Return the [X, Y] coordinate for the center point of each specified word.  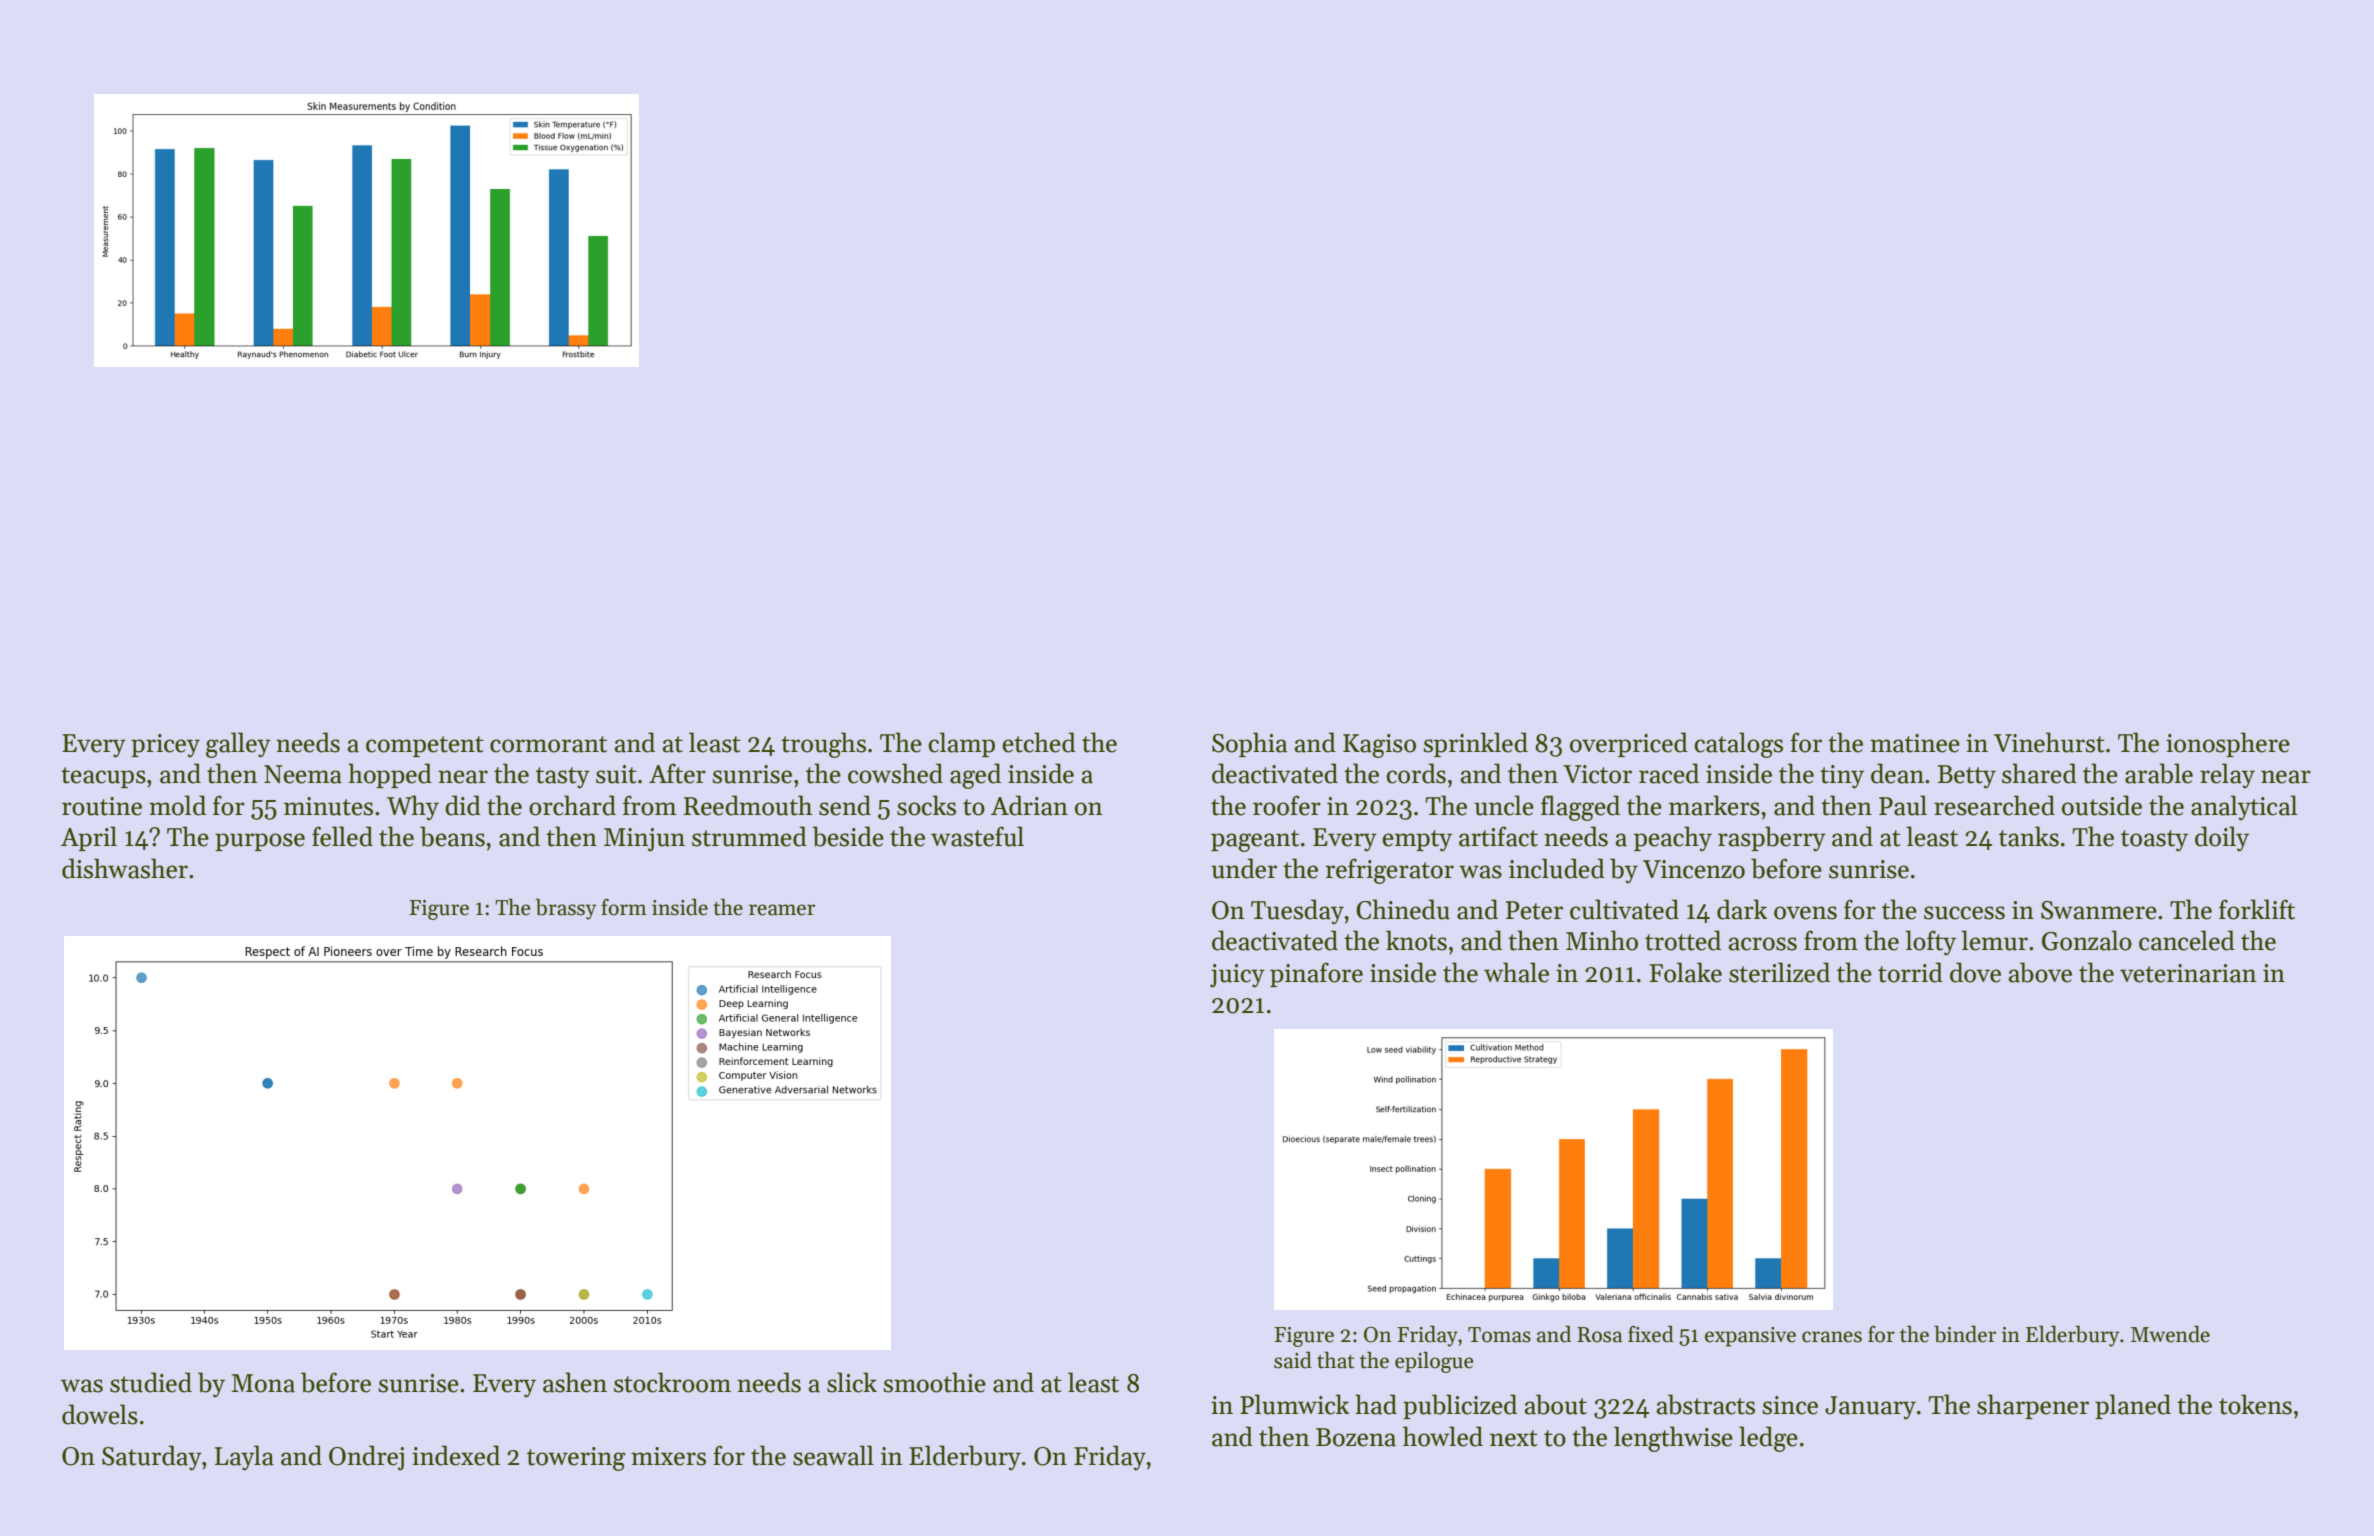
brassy [566, 909]
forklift [2257, 909]
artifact [1498, 836]
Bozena [1356, 1437]
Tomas [1499, 1335]
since [1790, 1405]
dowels [100, 1414]
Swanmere [2099, 910]
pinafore [1316, 974]
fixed [1651, 1334]
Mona [263, 1383]
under [1244, 868]
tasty [563, 778]
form [624, 907]
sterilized [1779, 972]
